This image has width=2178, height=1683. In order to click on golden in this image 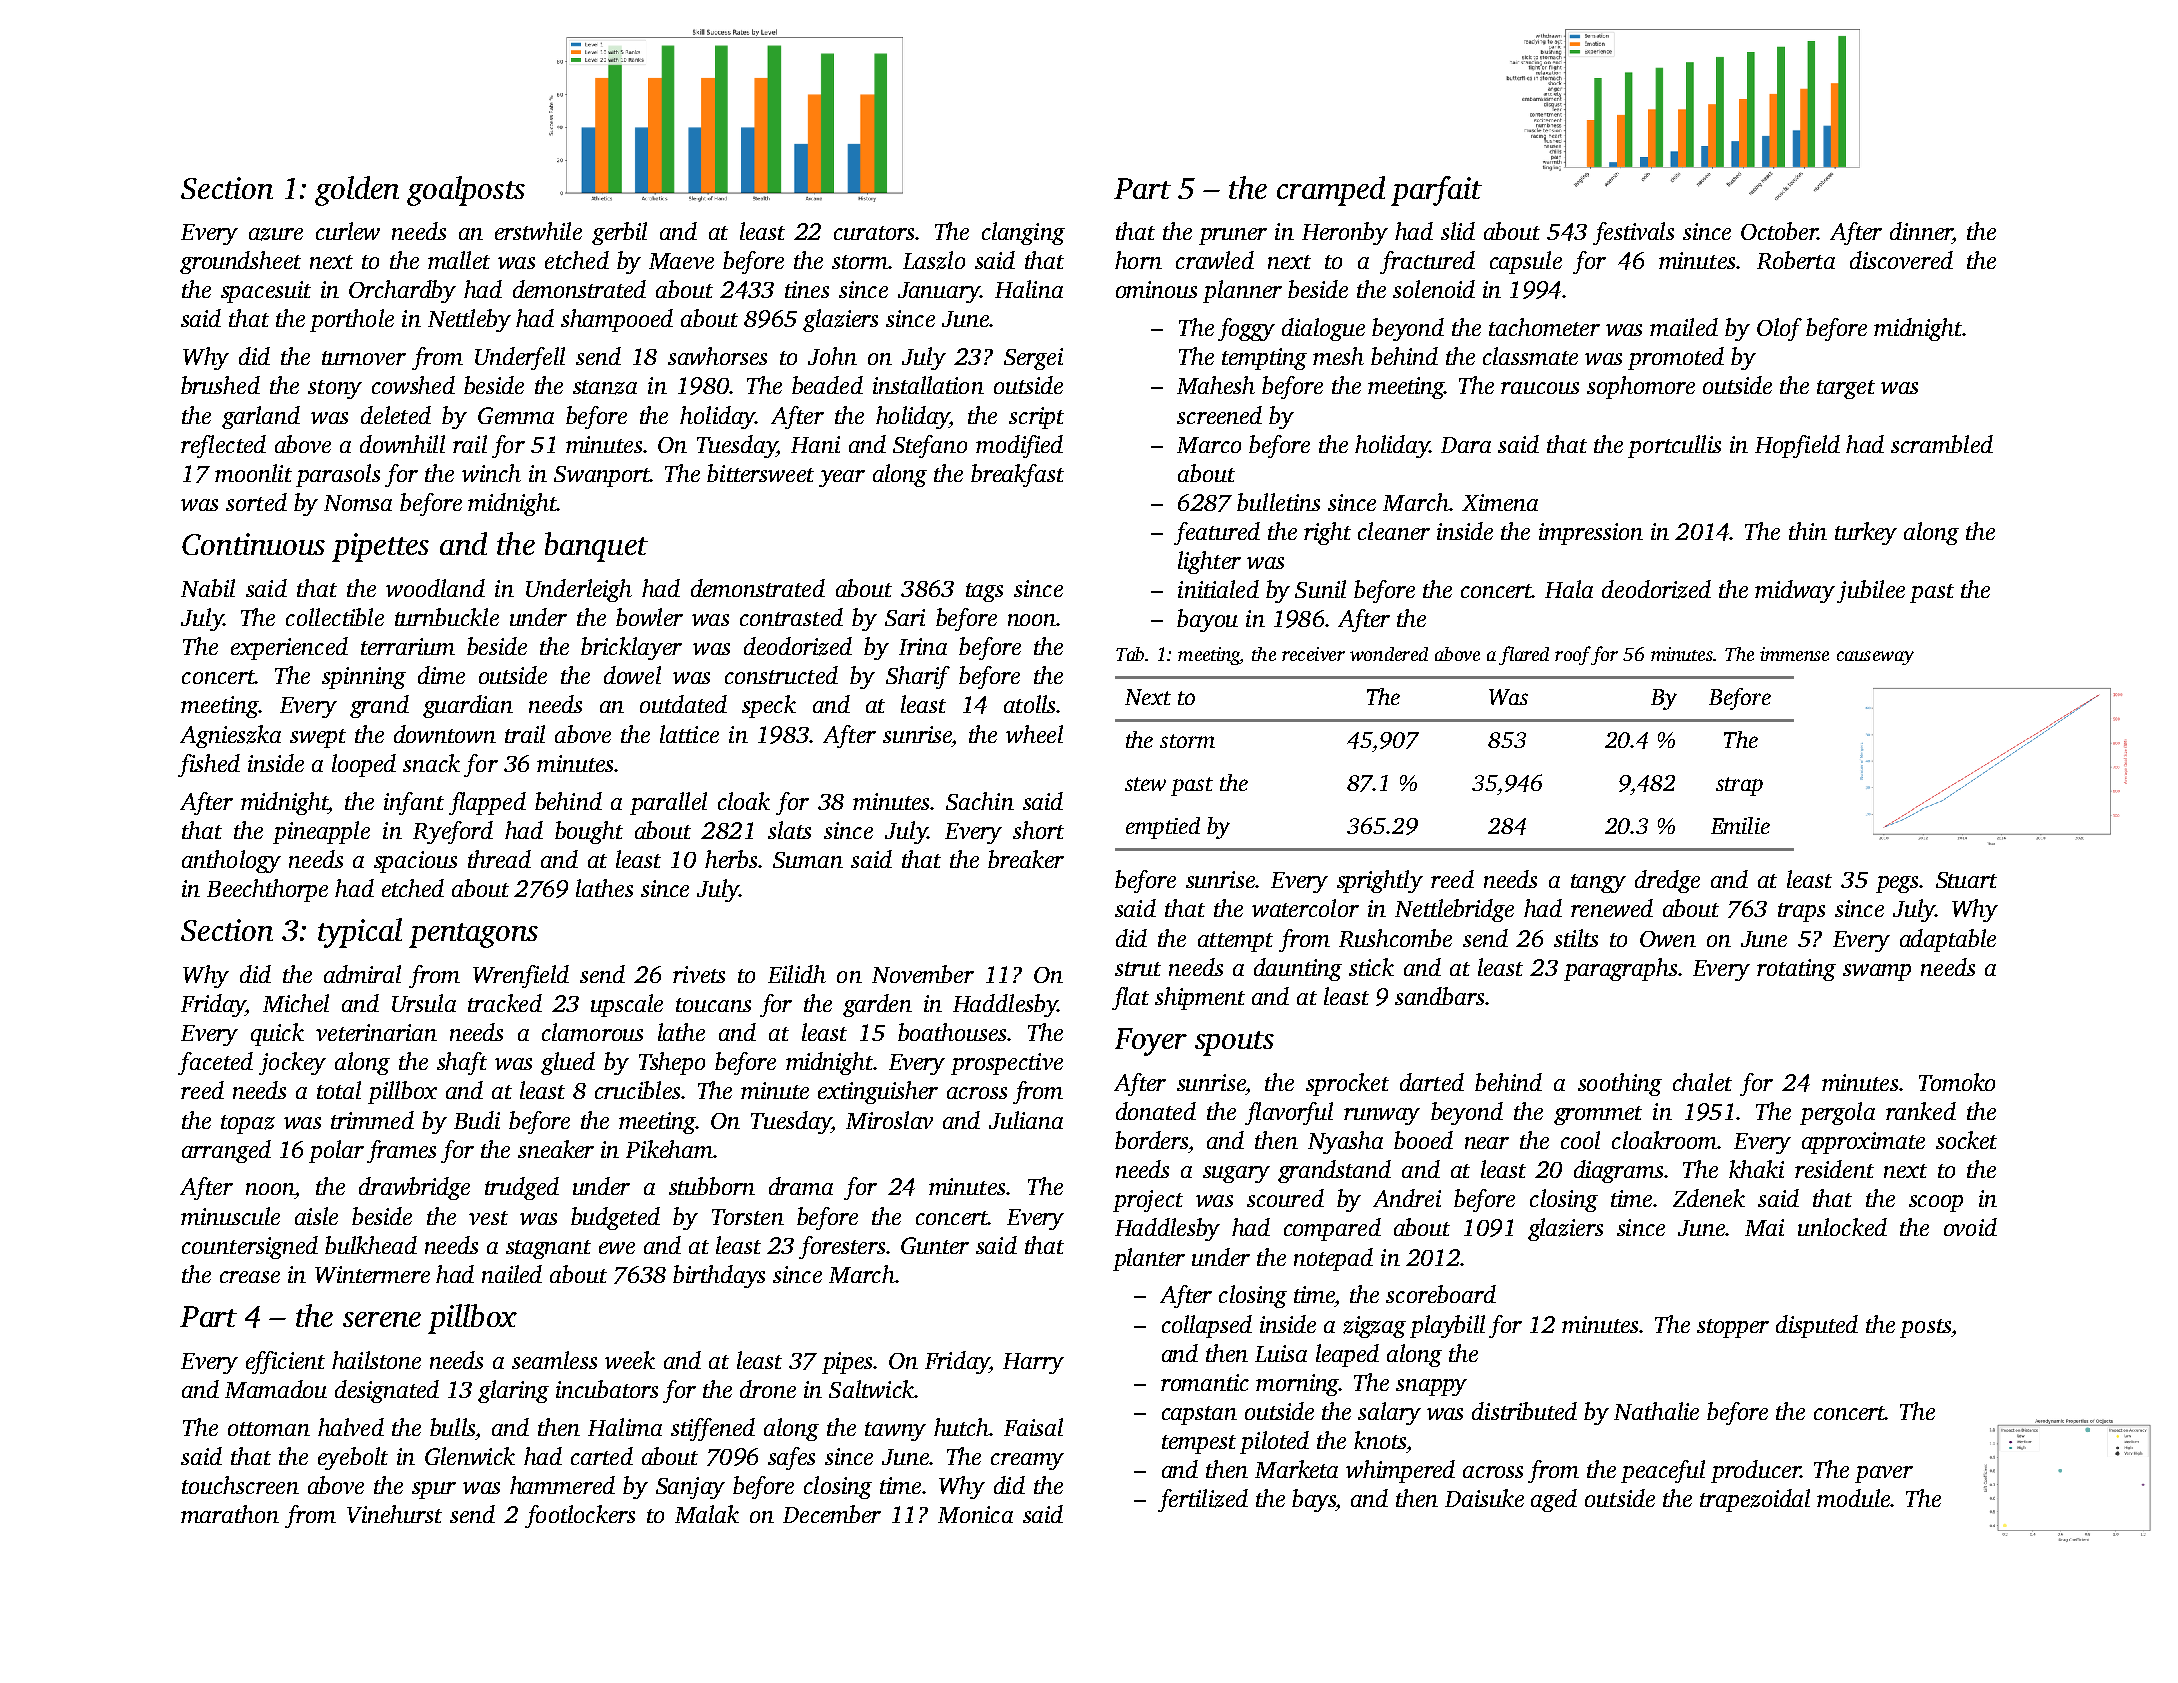, I will do `click(357, 191)`.
